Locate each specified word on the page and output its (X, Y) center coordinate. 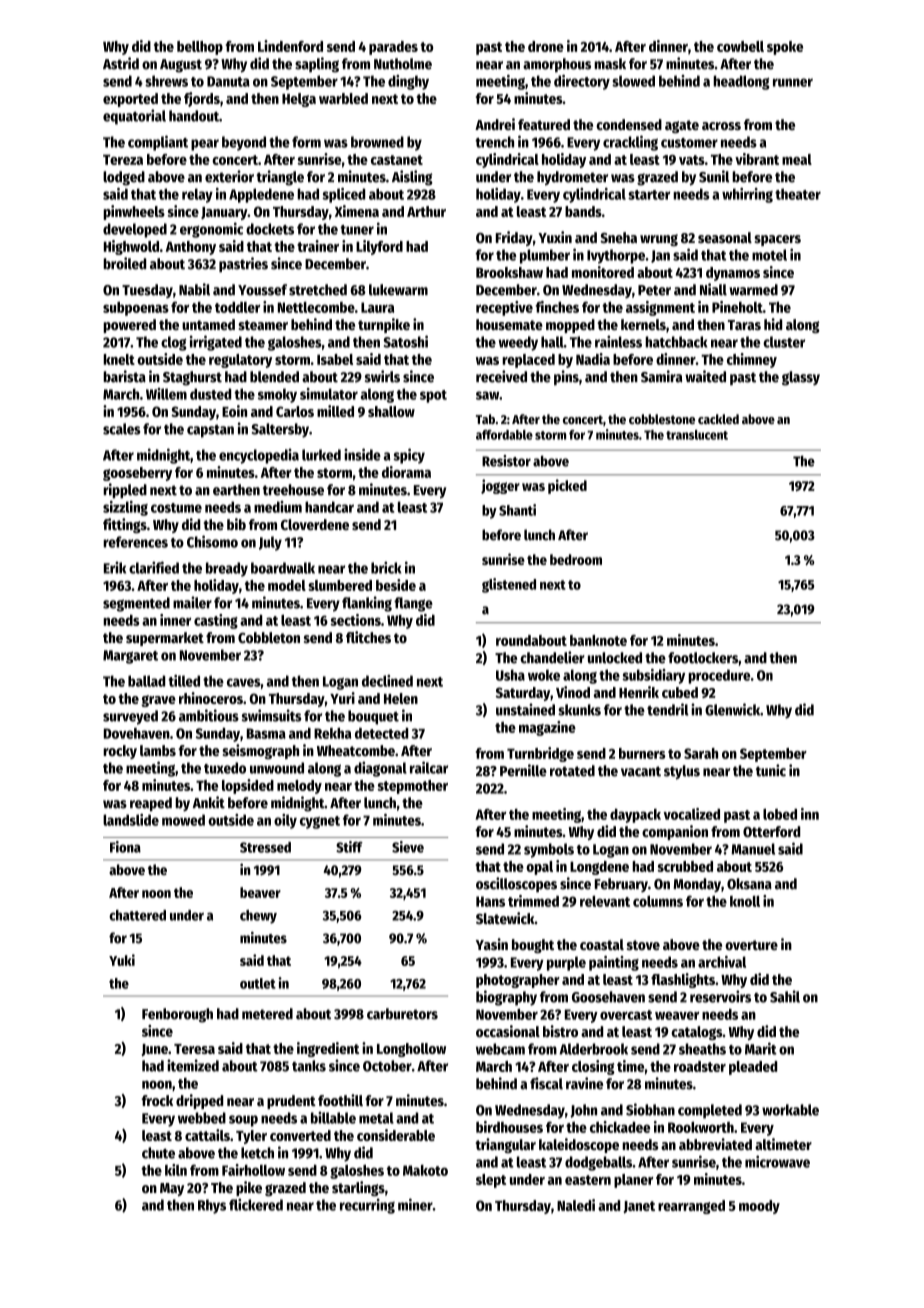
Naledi (576, 1205)
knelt (119, 359)
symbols (549, 850)
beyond (244, 143)
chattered (137, 915)
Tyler (251, 1137)
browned (377, 142)
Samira (661, 376)
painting (614, 963)
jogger (500, 486)
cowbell (740, 46)
